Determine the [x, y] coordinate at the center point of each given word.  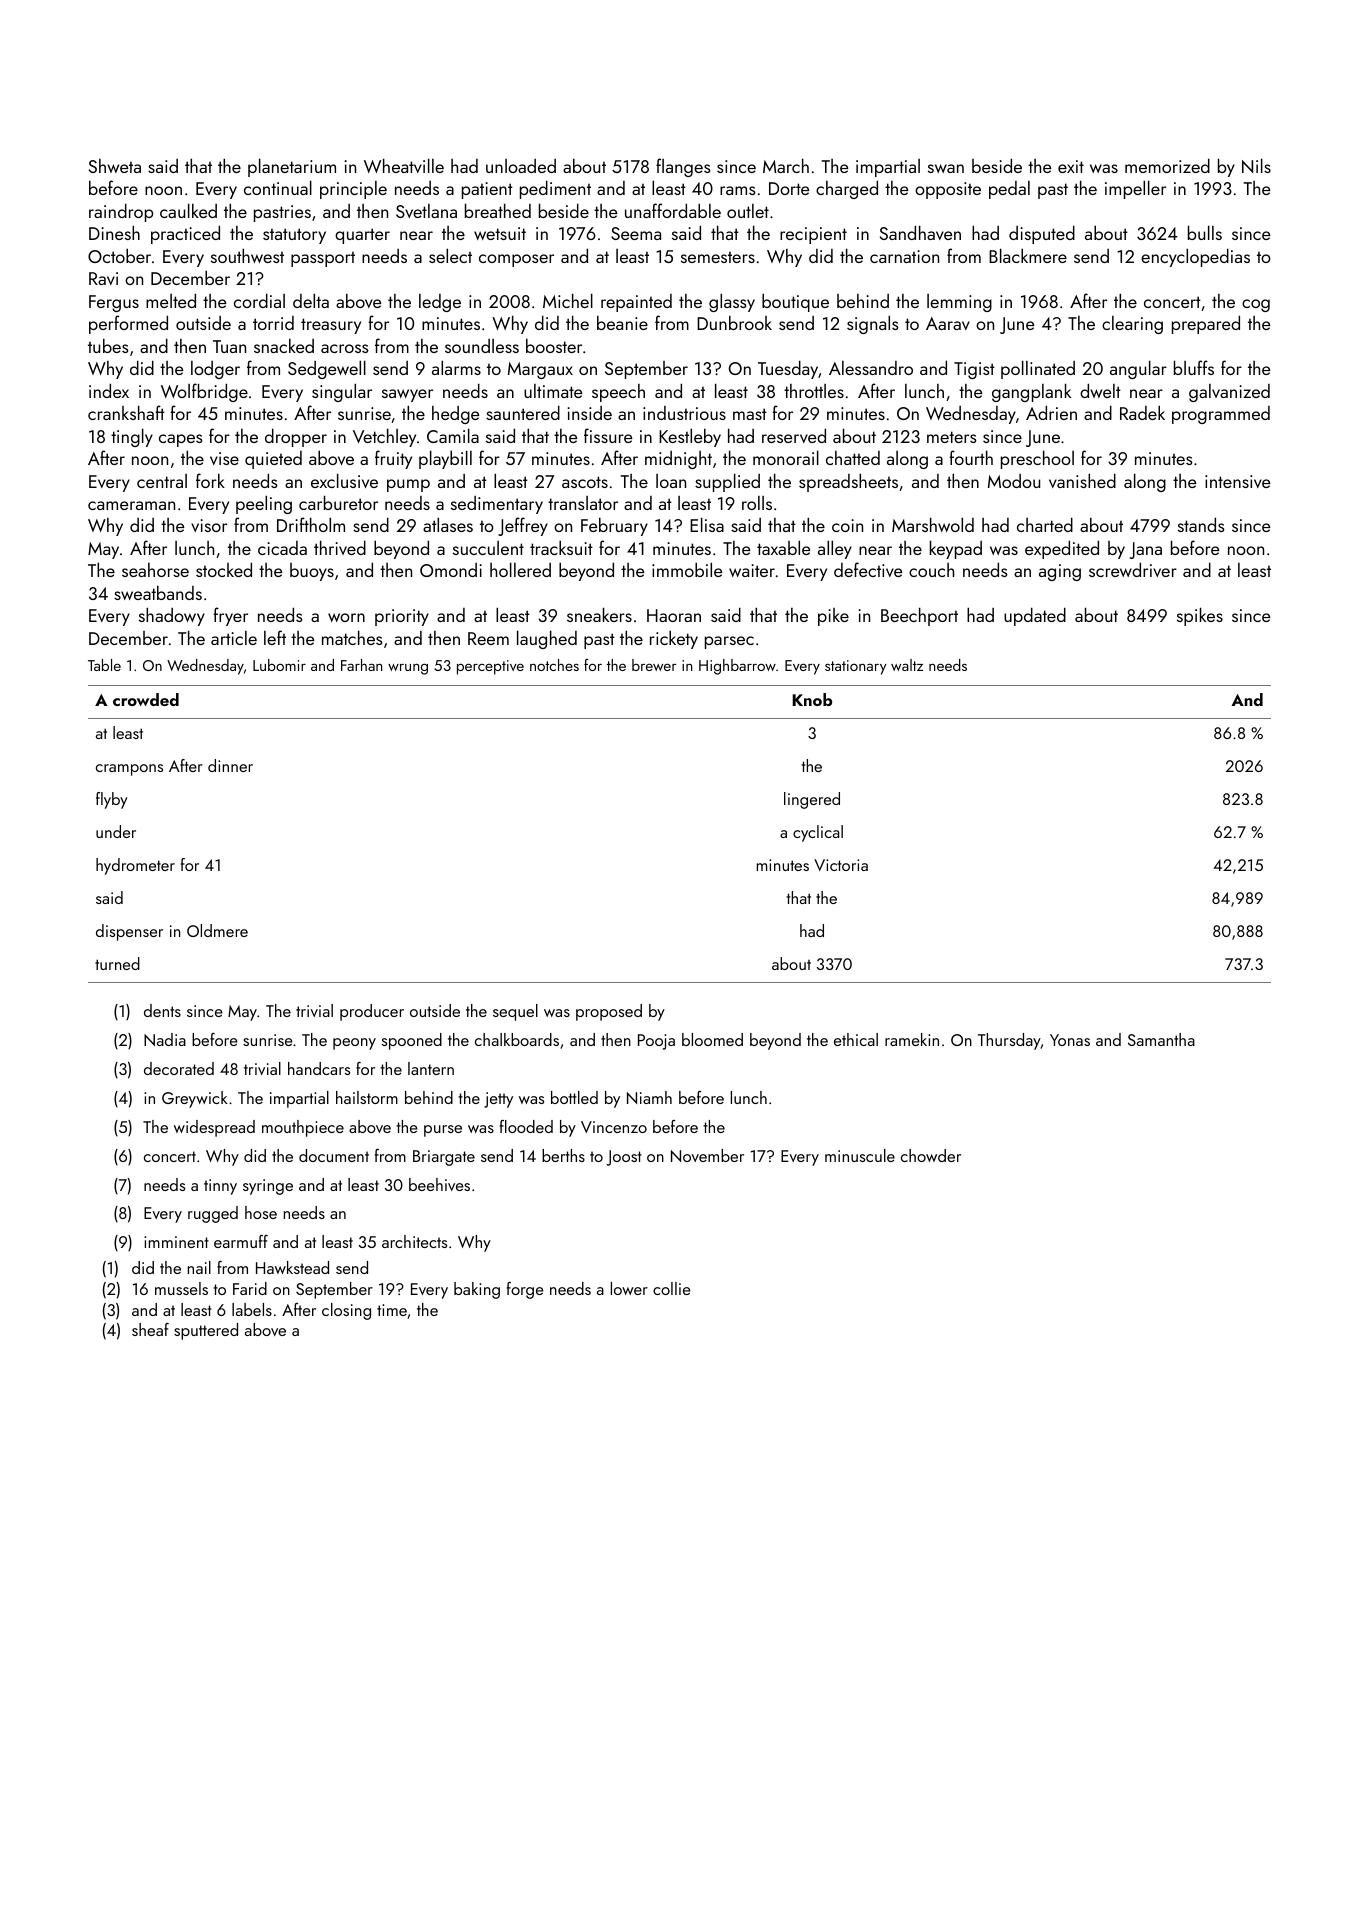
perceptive [490, 667]
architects [414, 1241]
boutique [795, 302]
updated [1035, 616]
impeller [1135, 189]
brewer [654, 665]
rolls [757, 503]
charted [1045, 524]
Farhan [361, 665]
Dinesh [114, 232]
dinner [230, 765]
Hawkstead [292, 1267]
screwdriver [1133, 569]
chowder [931, 1155]
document [334, 1155]
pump [408, 485]
